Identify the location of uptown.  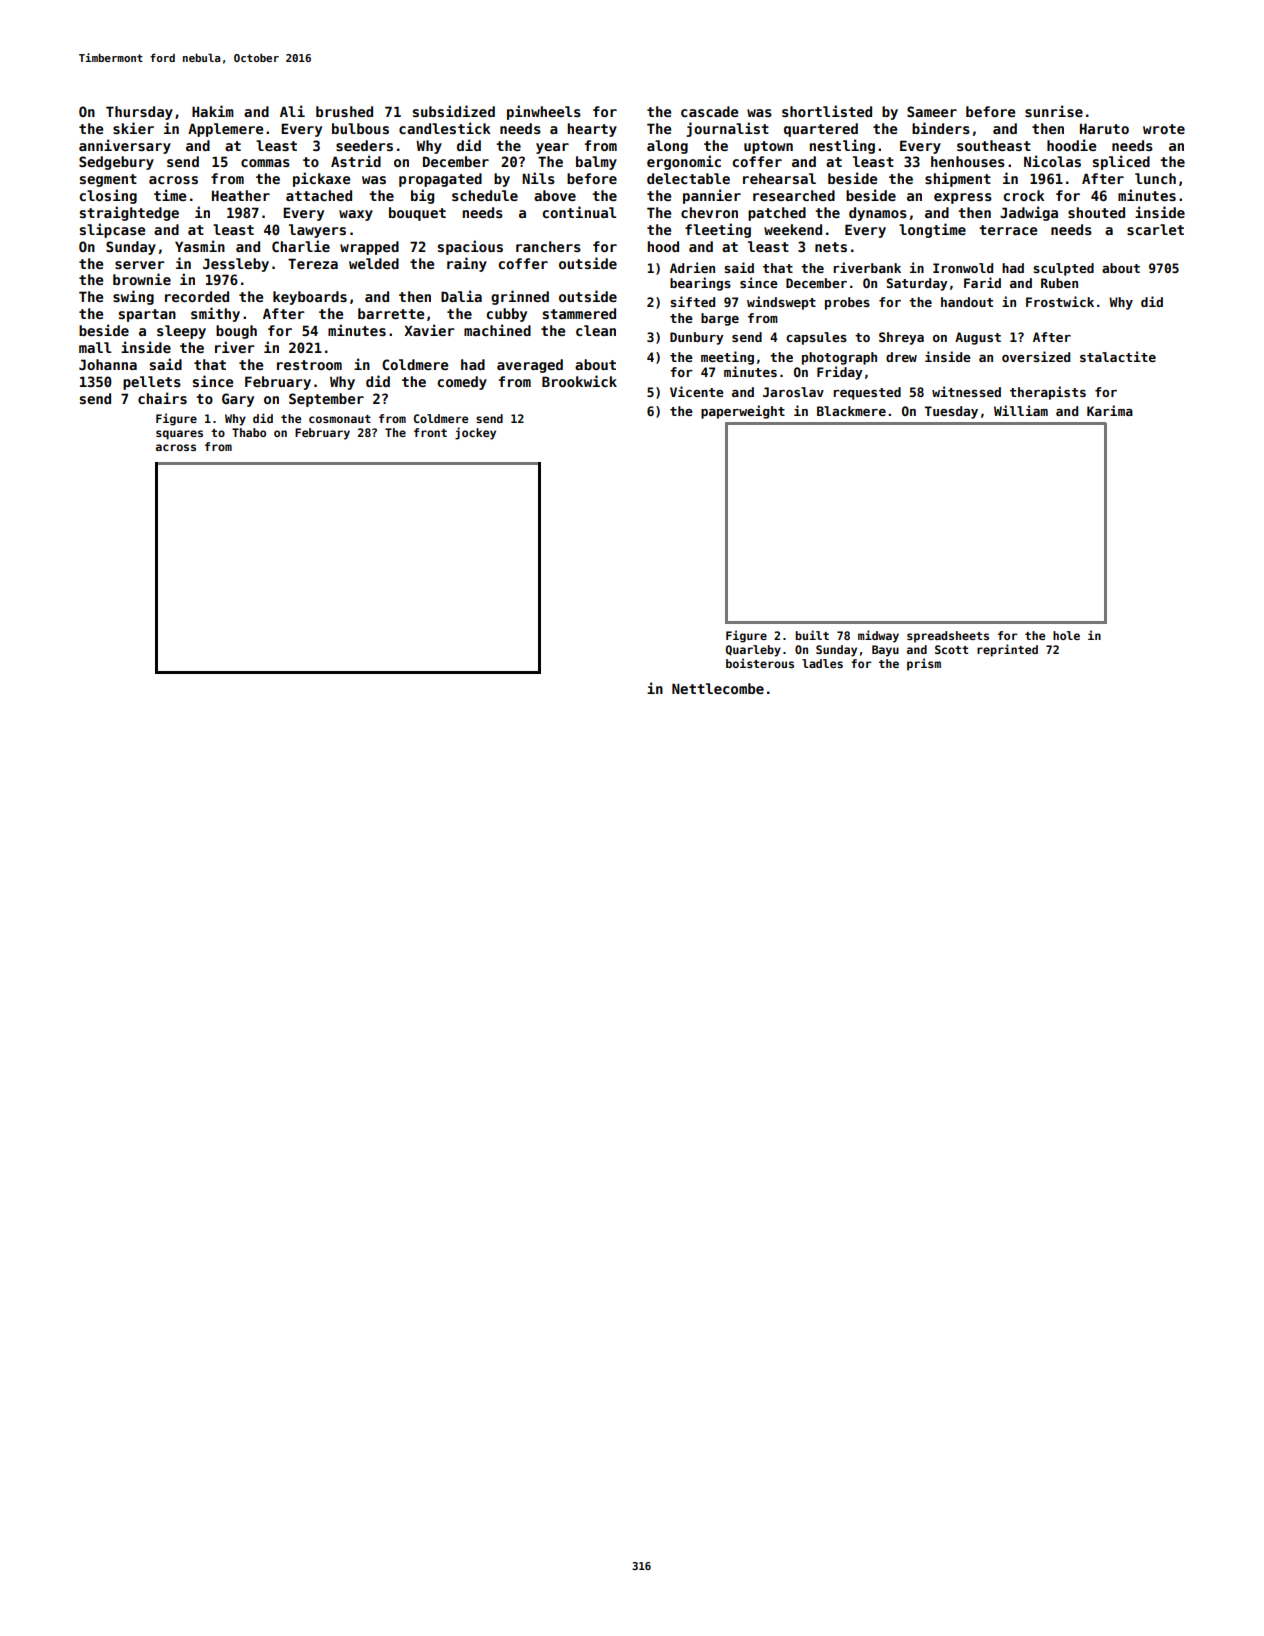
(768, 147).
